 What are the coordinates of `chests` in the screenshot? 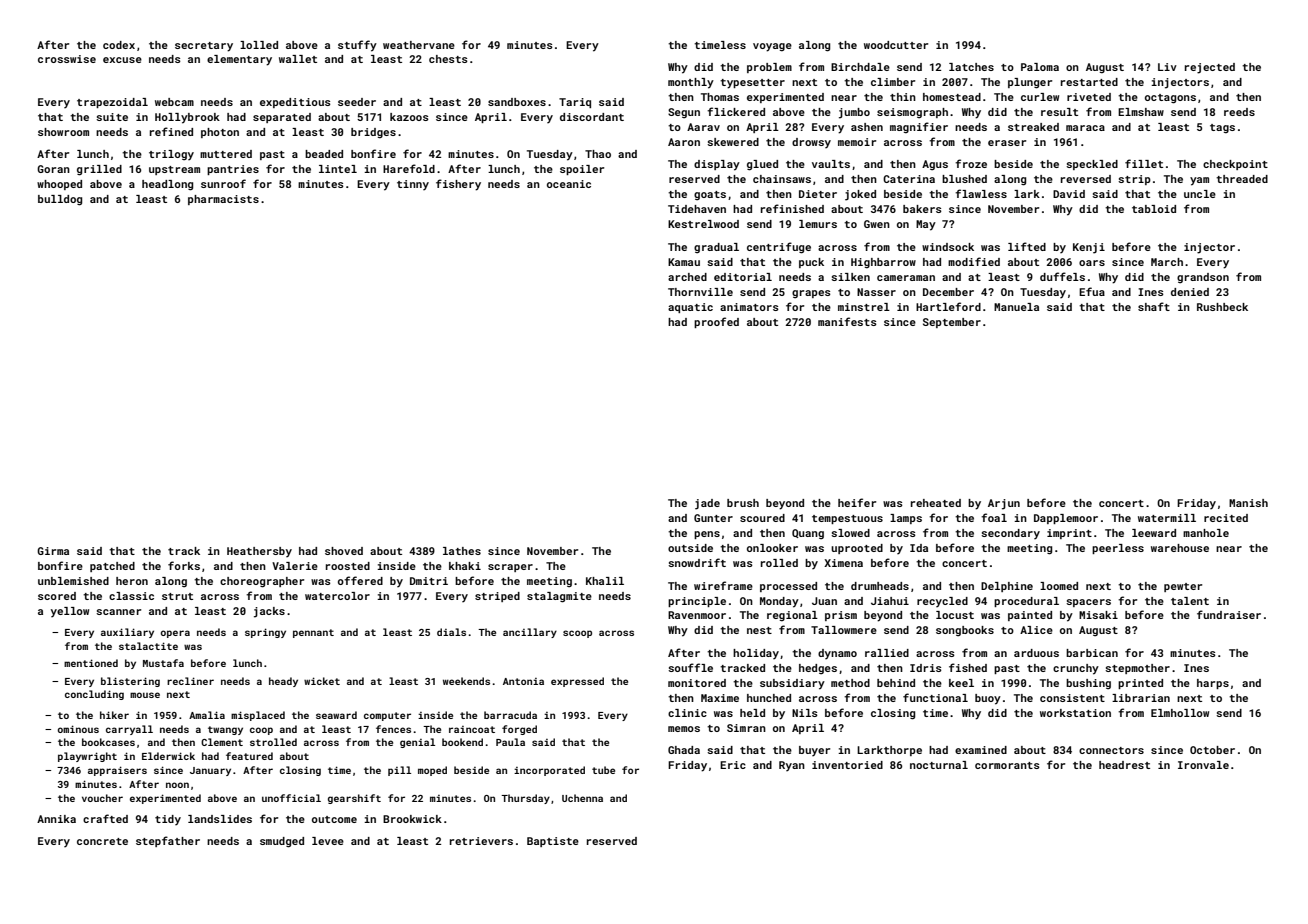 It's located at (448, 59).
